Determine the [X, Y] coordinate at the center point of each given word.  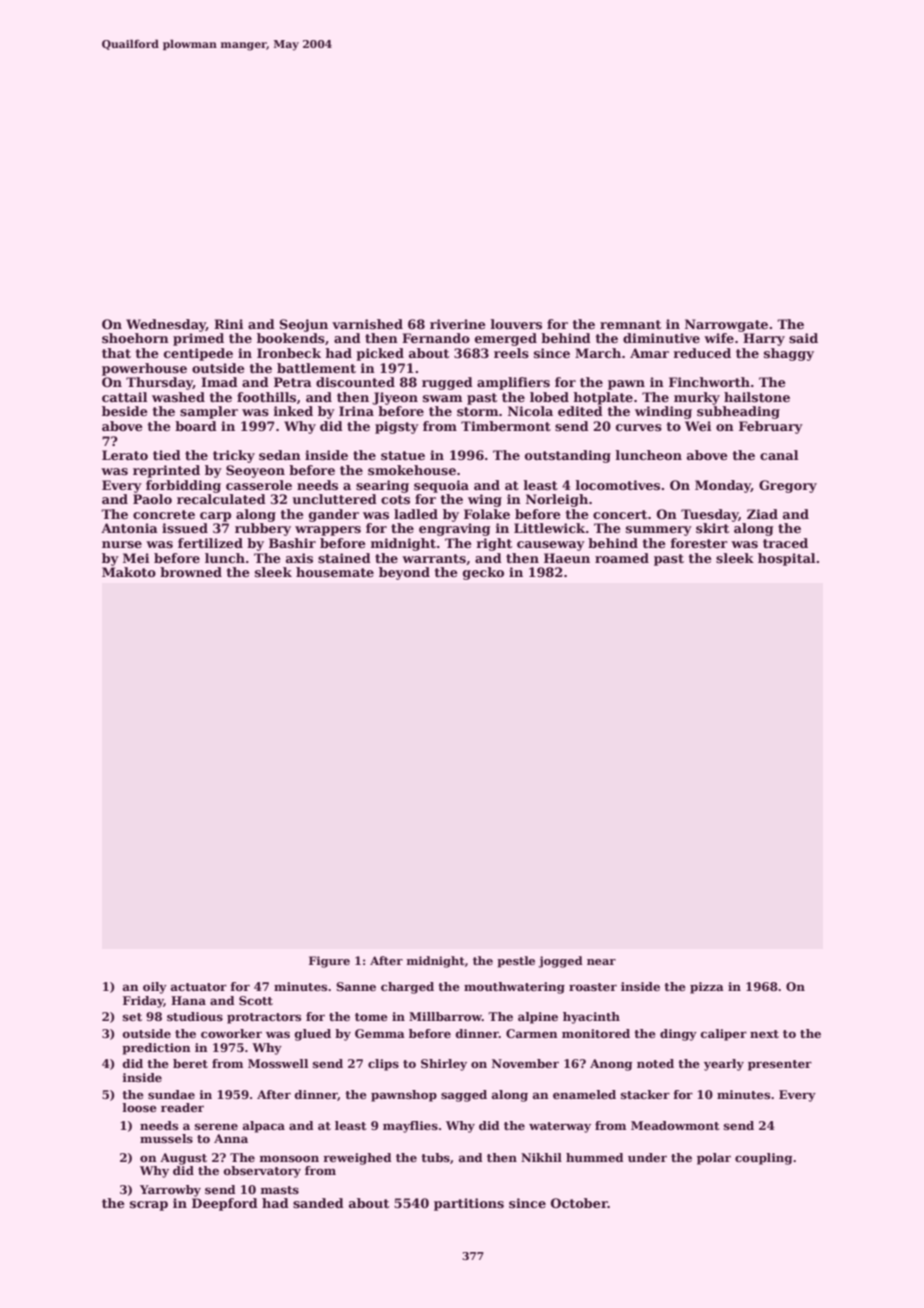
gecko [483, 573]
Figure [329, 962]
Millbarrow [445, 1016]
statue [403, 455]
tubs [435, 1157]
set [132, 1017]
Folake [487, 514]
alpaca [263, 1127]
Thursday [159, 383]
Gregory [788, 486]
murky [697, 398]
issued [185, 528]
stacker [645, 1094]
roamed [622, 558]
